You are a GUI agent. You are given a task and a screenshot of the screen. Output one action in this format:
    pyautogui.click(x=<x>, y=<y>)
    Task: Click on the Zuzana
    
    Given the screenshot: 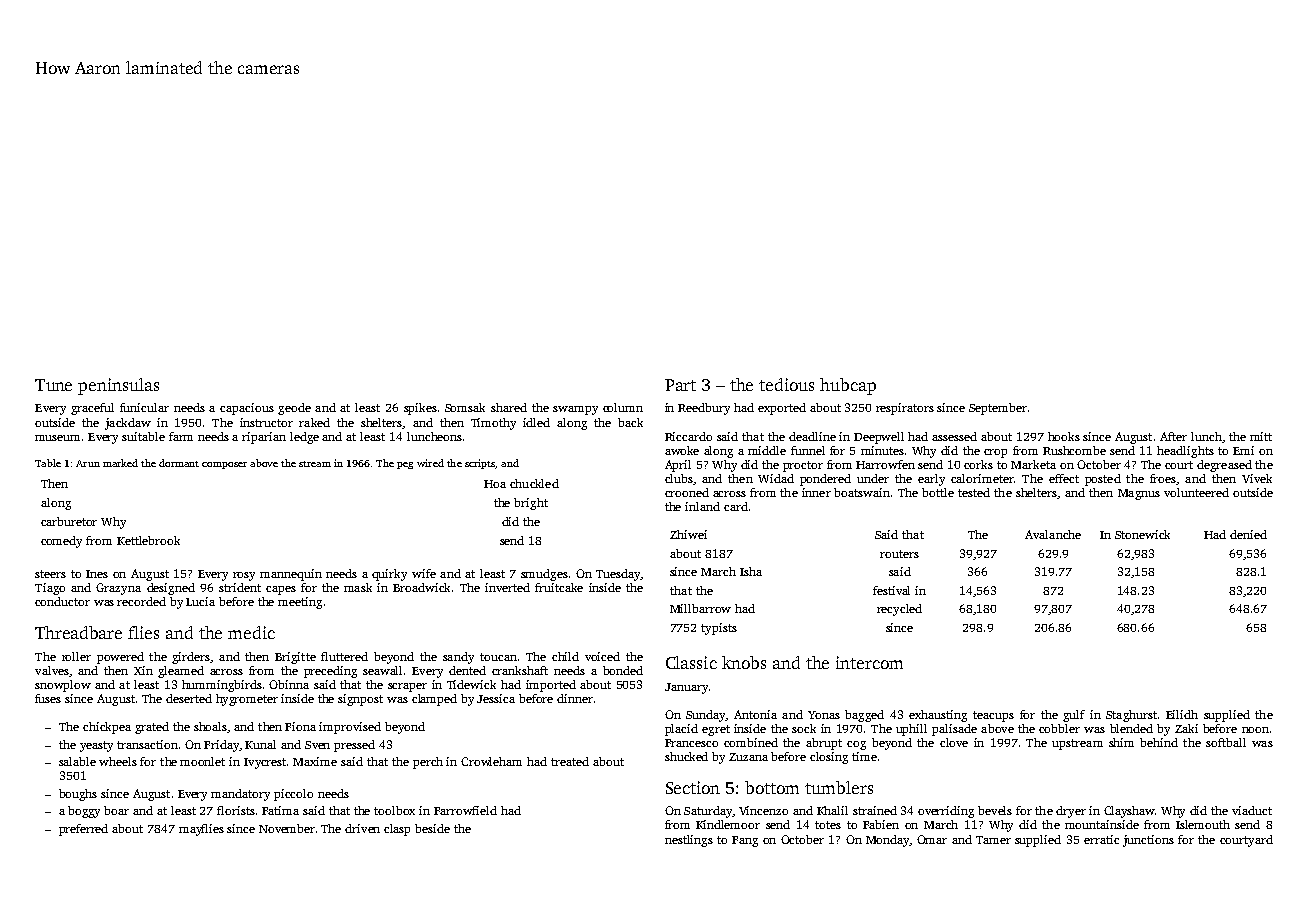 What is the action you would take?
    pyautogui.click(x=748, y=757)
